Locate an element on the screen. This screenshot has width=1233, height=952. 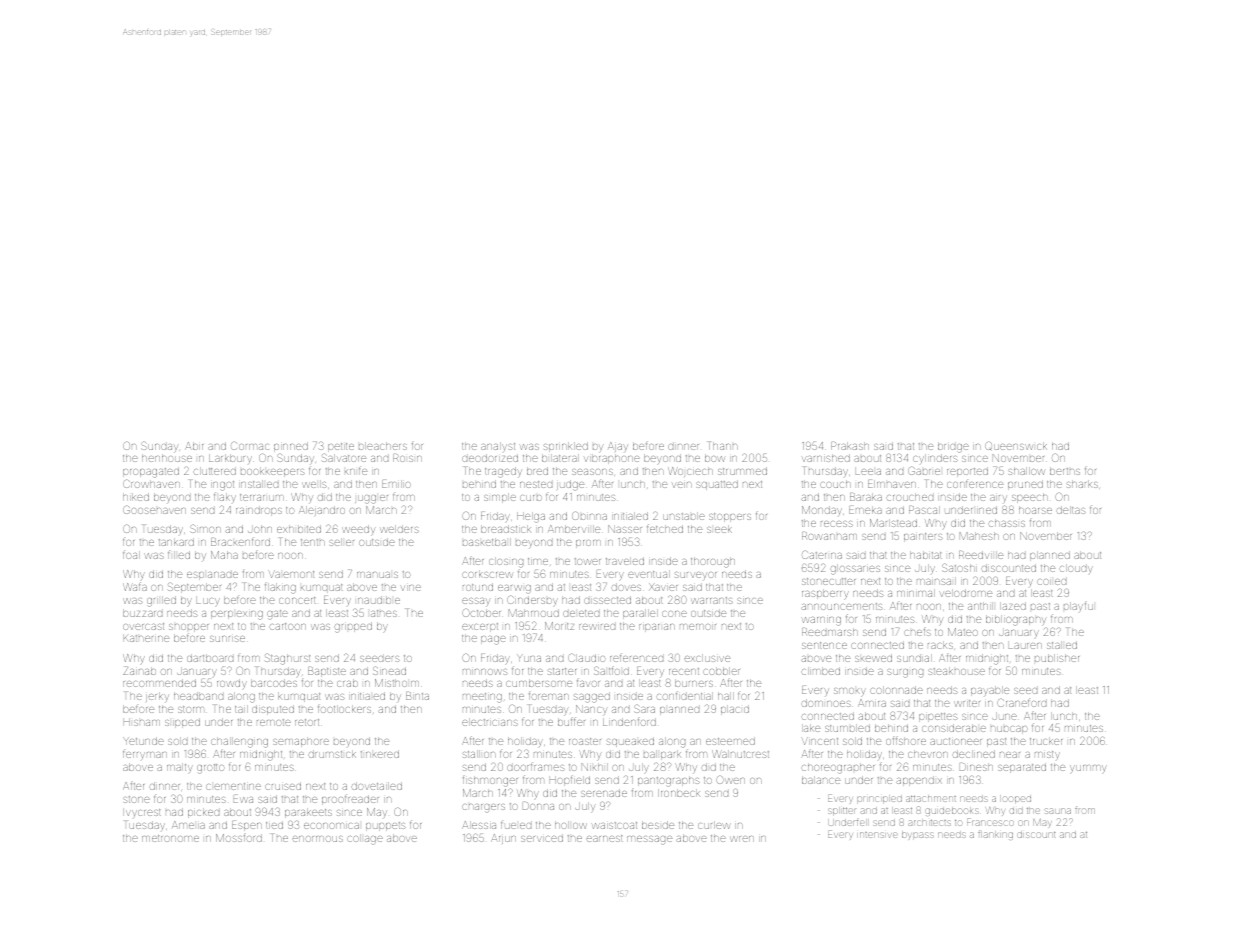
Arjun is located at coordinates (503, 839).
